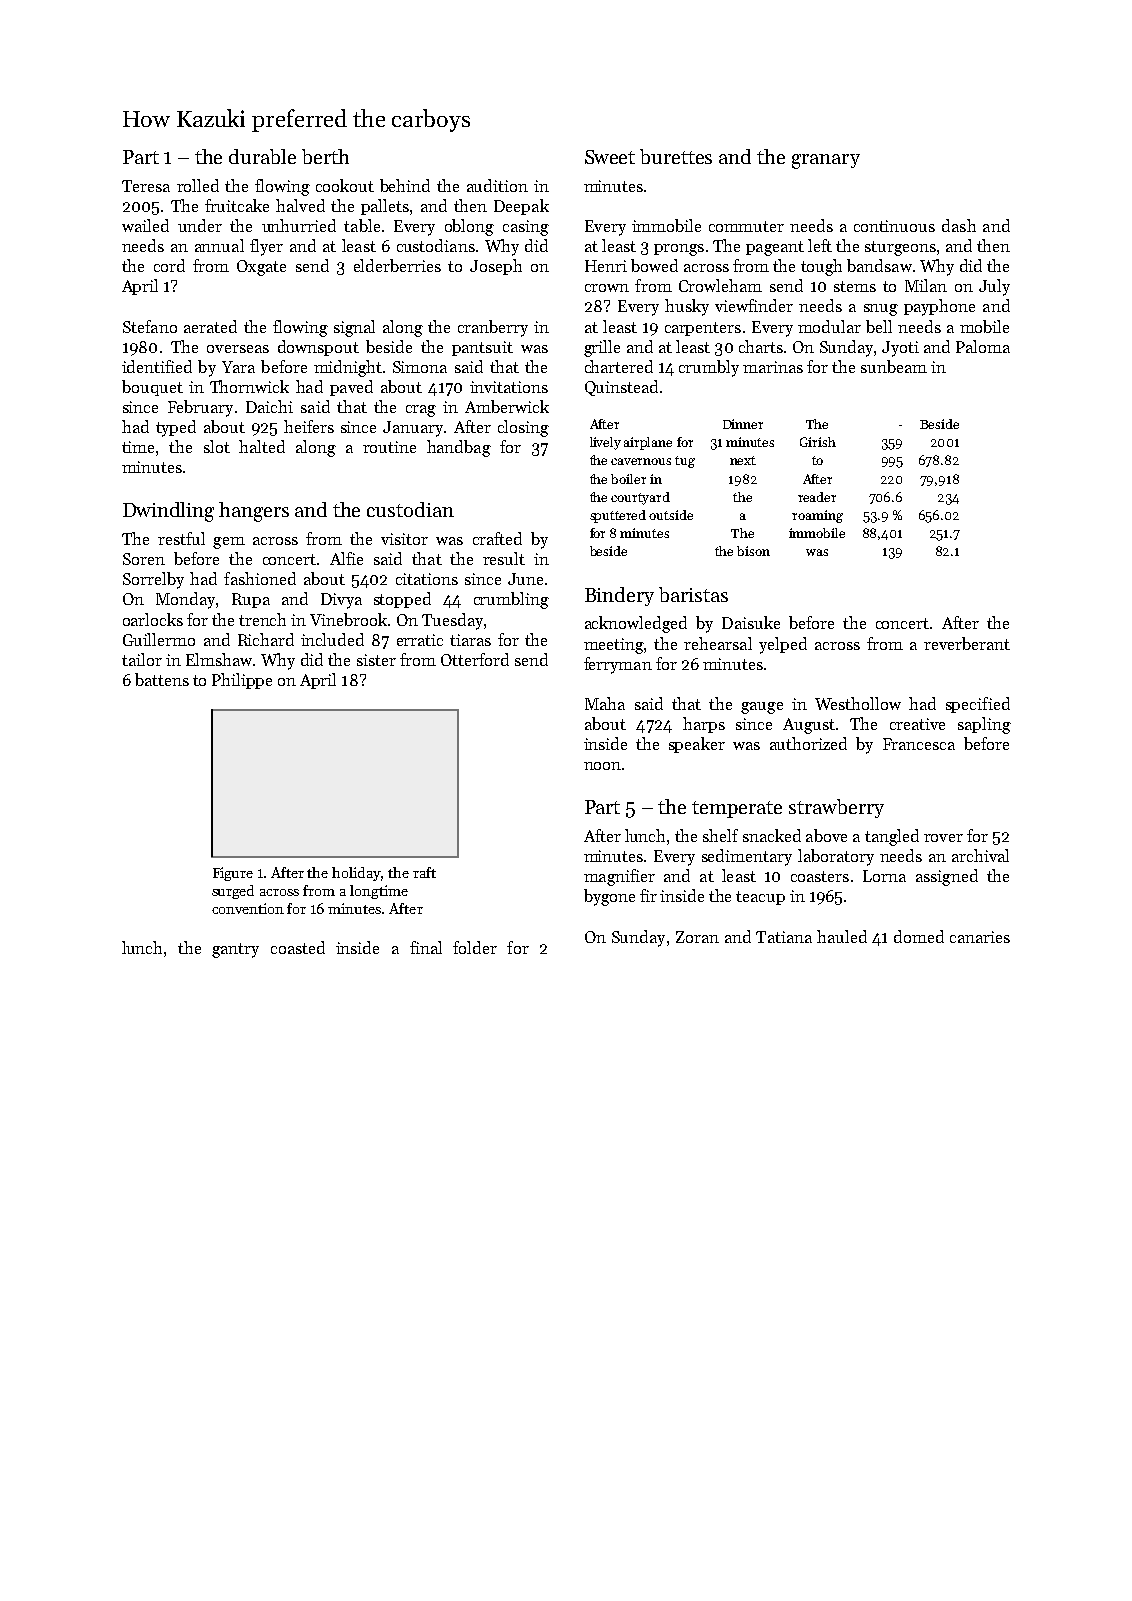 Image resolution: width=1132 pixels, height=1601 pixels. What do you see at coordinates (959, 225) in the screenshot?
I see `dash` at bounding box center [959, 225].
